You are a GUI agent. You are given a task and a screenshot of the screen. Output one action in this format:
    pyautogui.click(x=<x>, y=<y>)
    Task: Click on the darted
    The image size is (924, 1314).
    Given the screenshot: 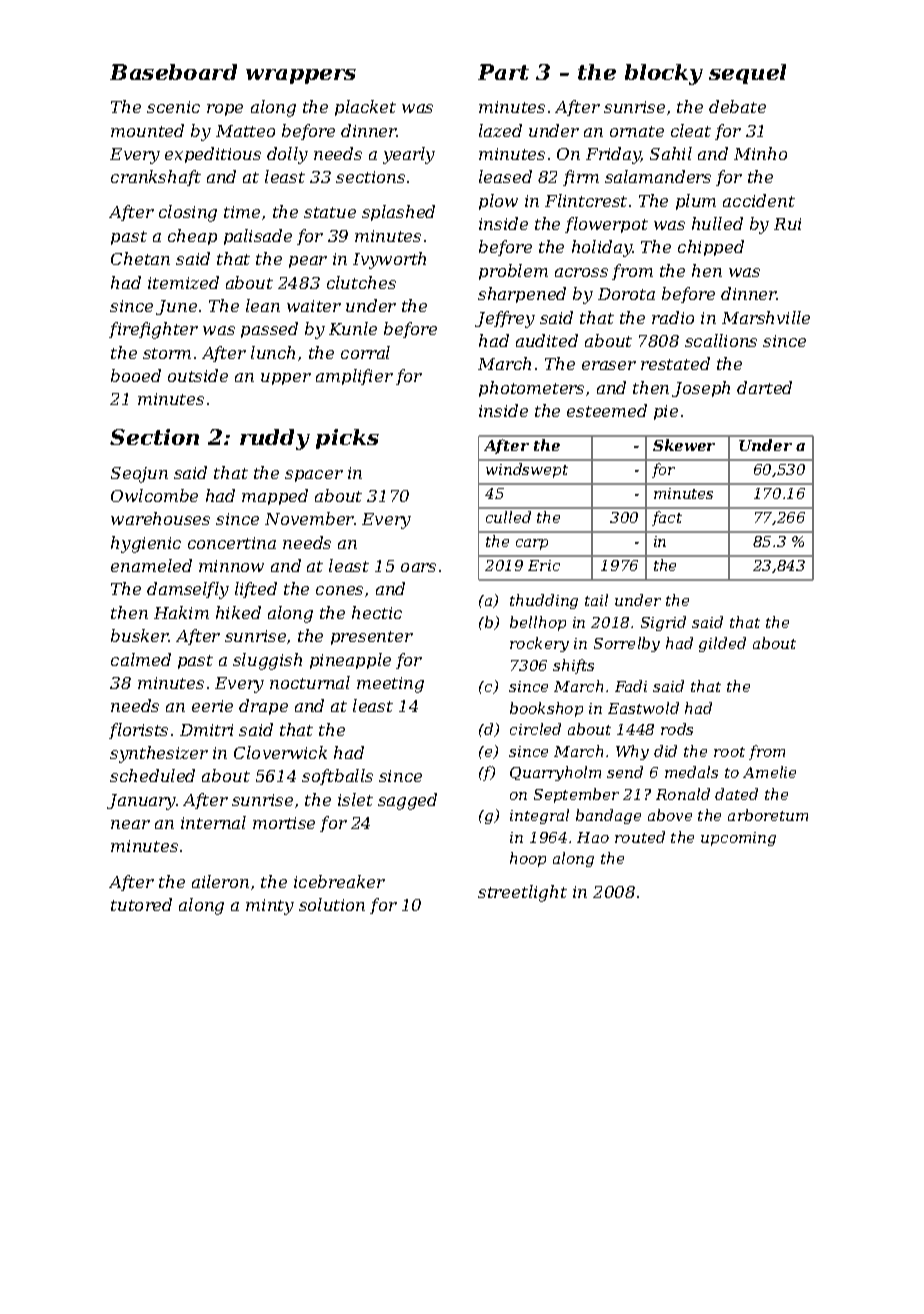 What is the action you would take?
    pyautogui.click(x=764, y=387)
